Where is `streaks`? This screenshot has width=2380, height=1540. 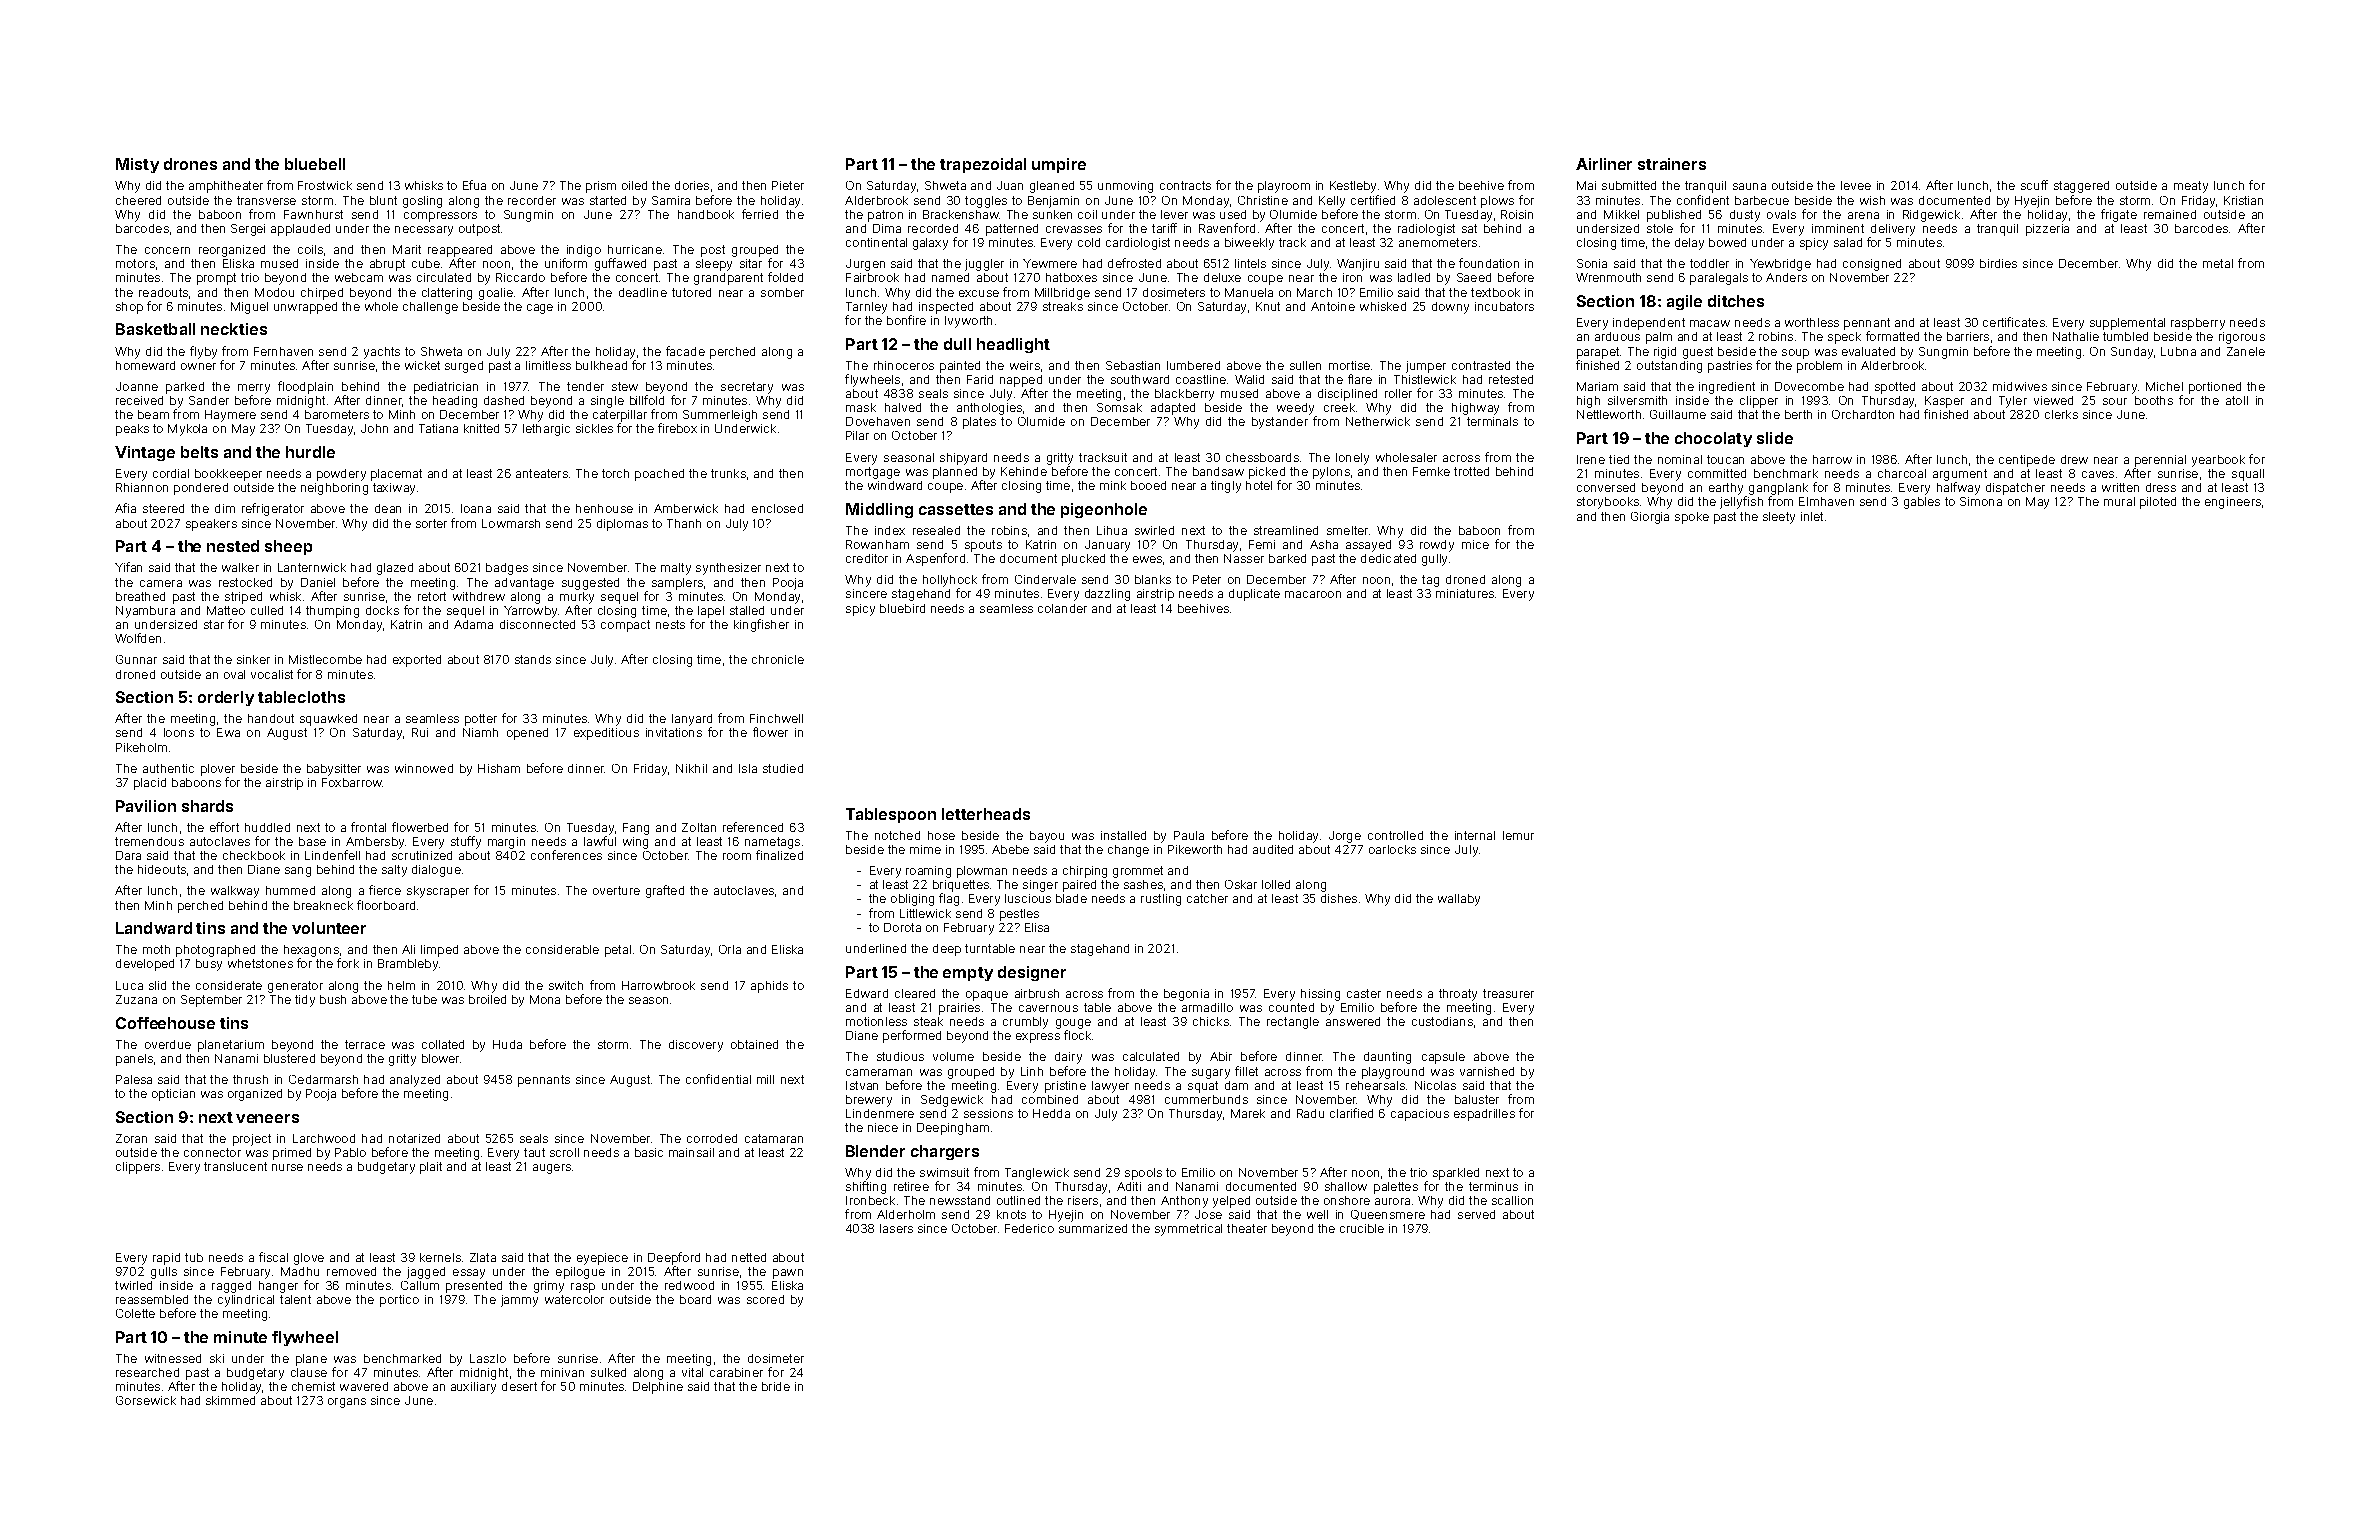
streaks is located at coordinates (1063, 306).
